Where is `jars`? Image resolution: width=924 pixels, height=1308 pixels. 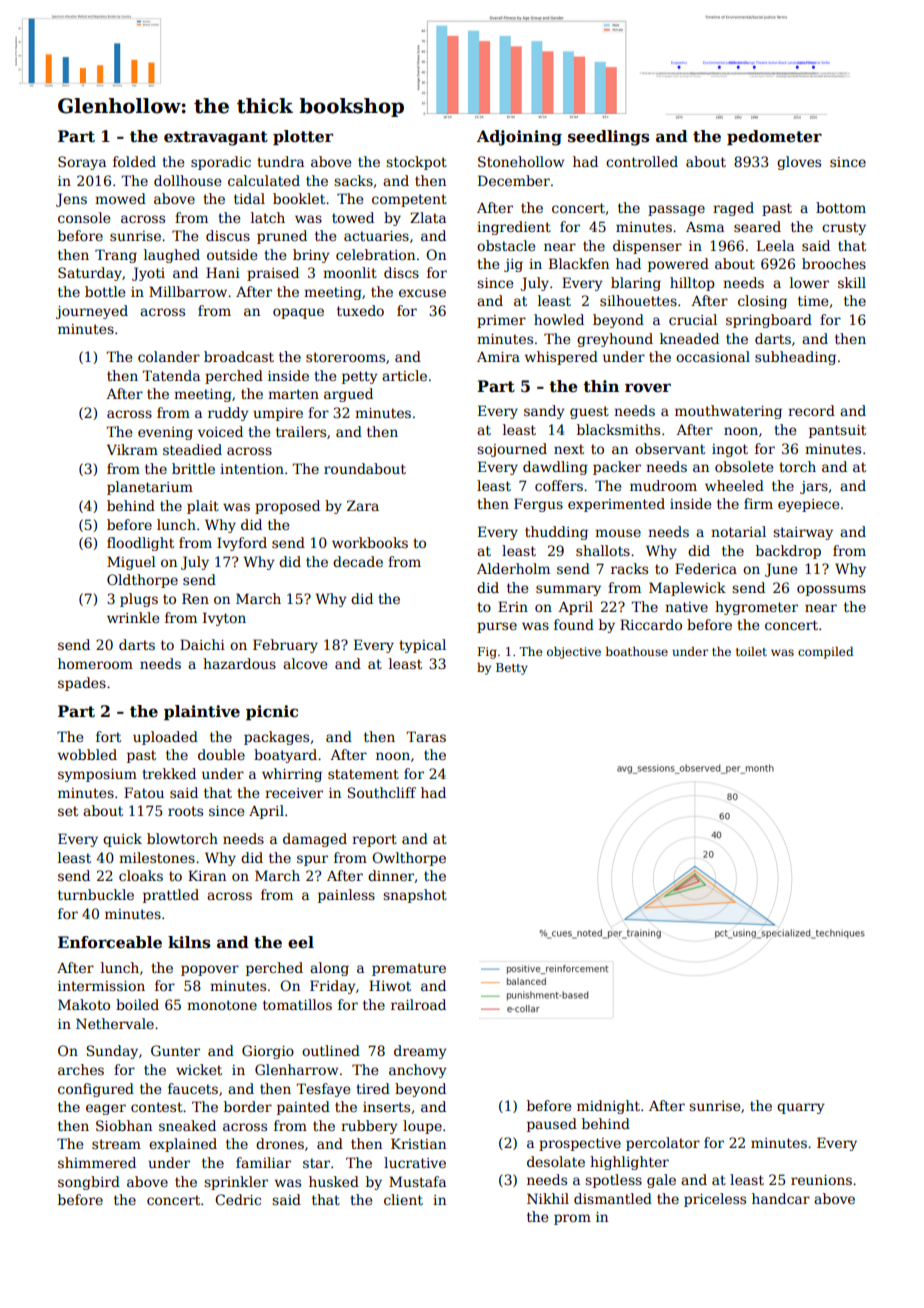 jars is located at coordinates (814, 487).
